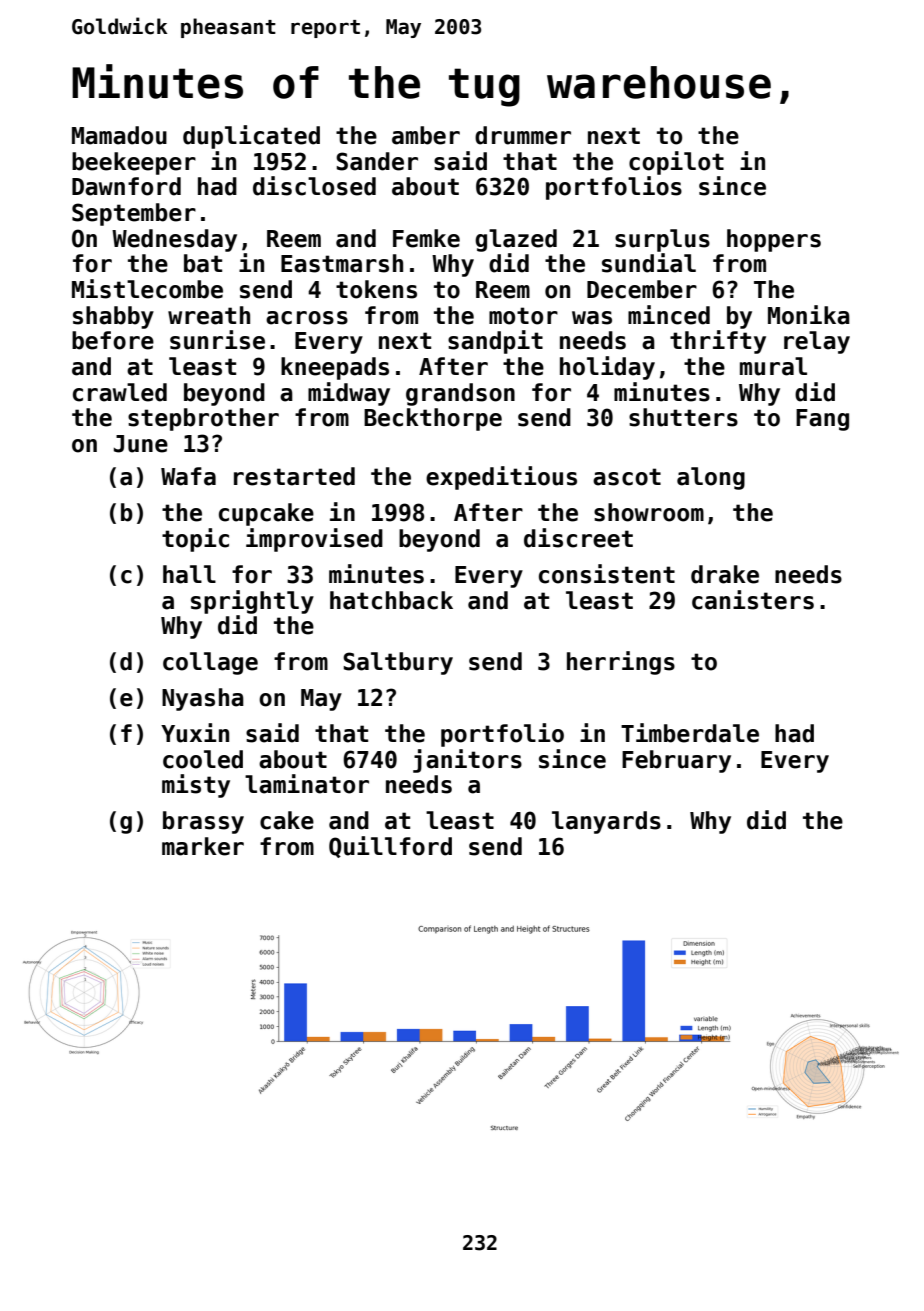 The width and height of the screenshot is (924, 1311). What do you see at coordinates (426, 135) in the screenshot?
I see `amber` at bounding box center [426, 135].
